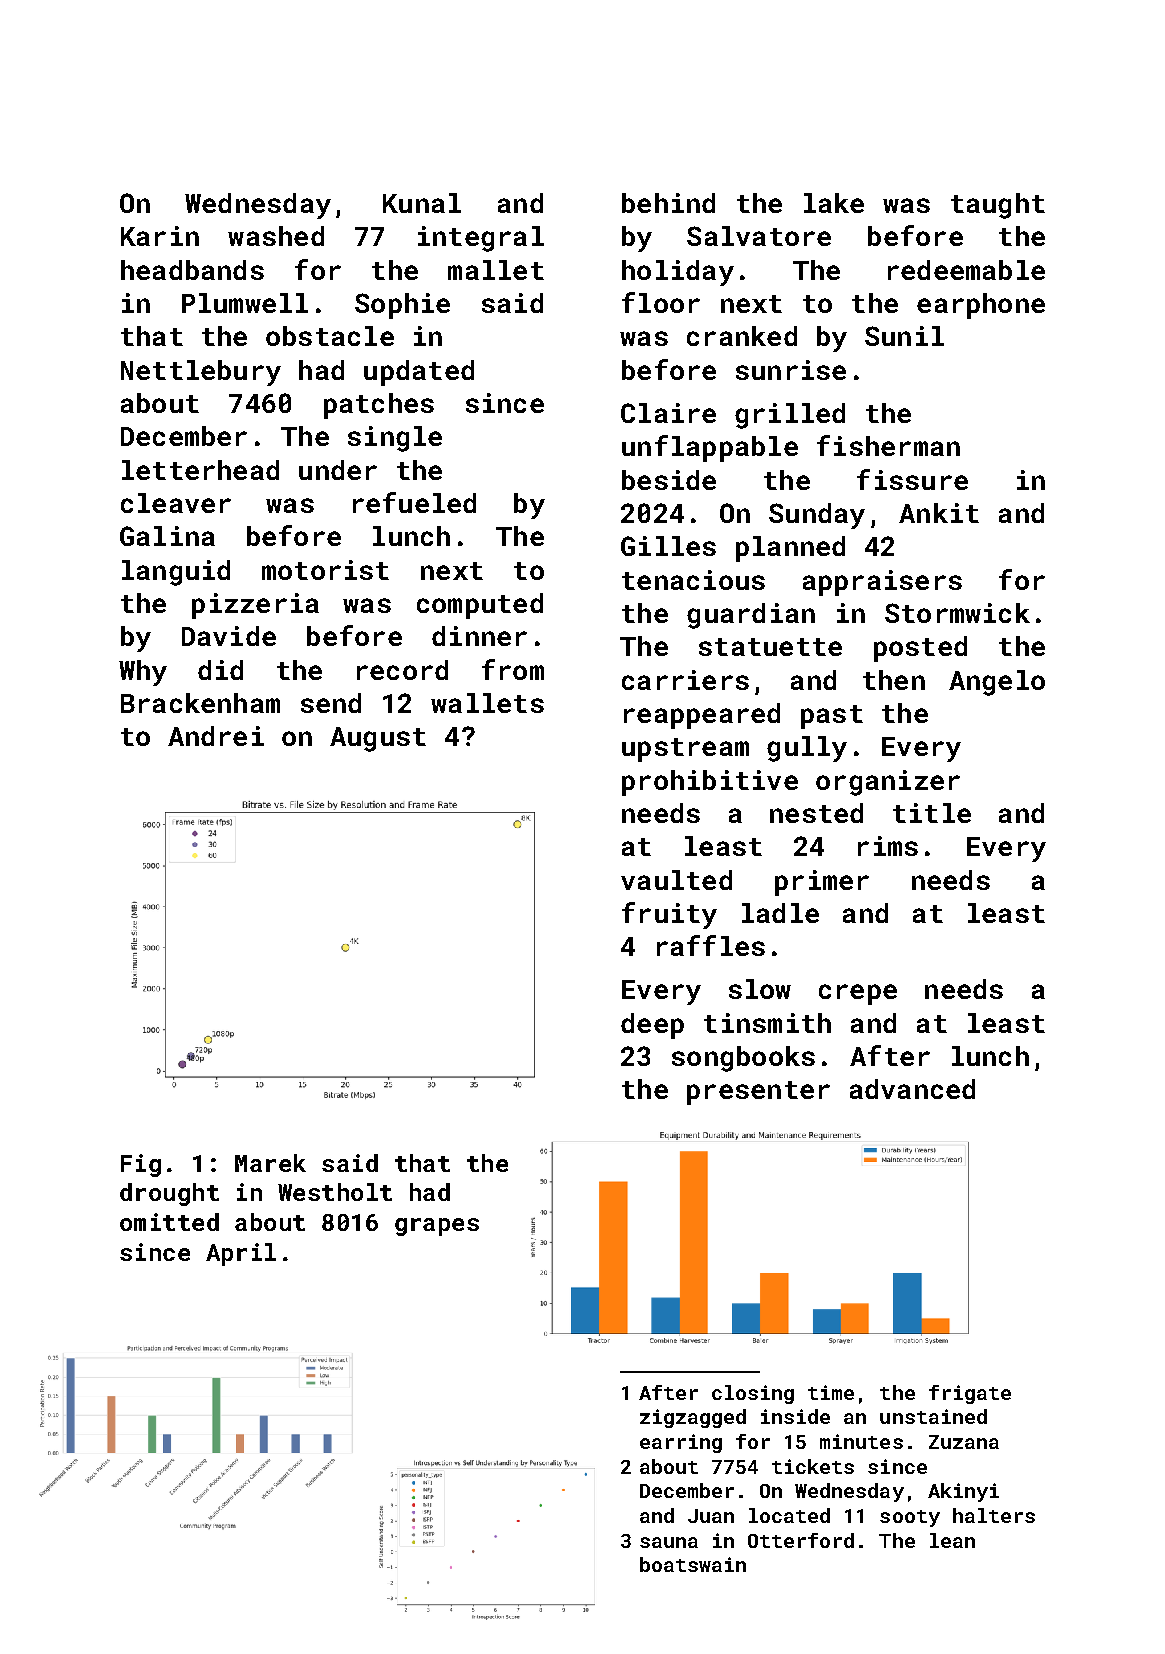 This document has height=1654, width=1165. Describe the element at coordinates (710, 448) in the document. I see `unflappable` at that location.
